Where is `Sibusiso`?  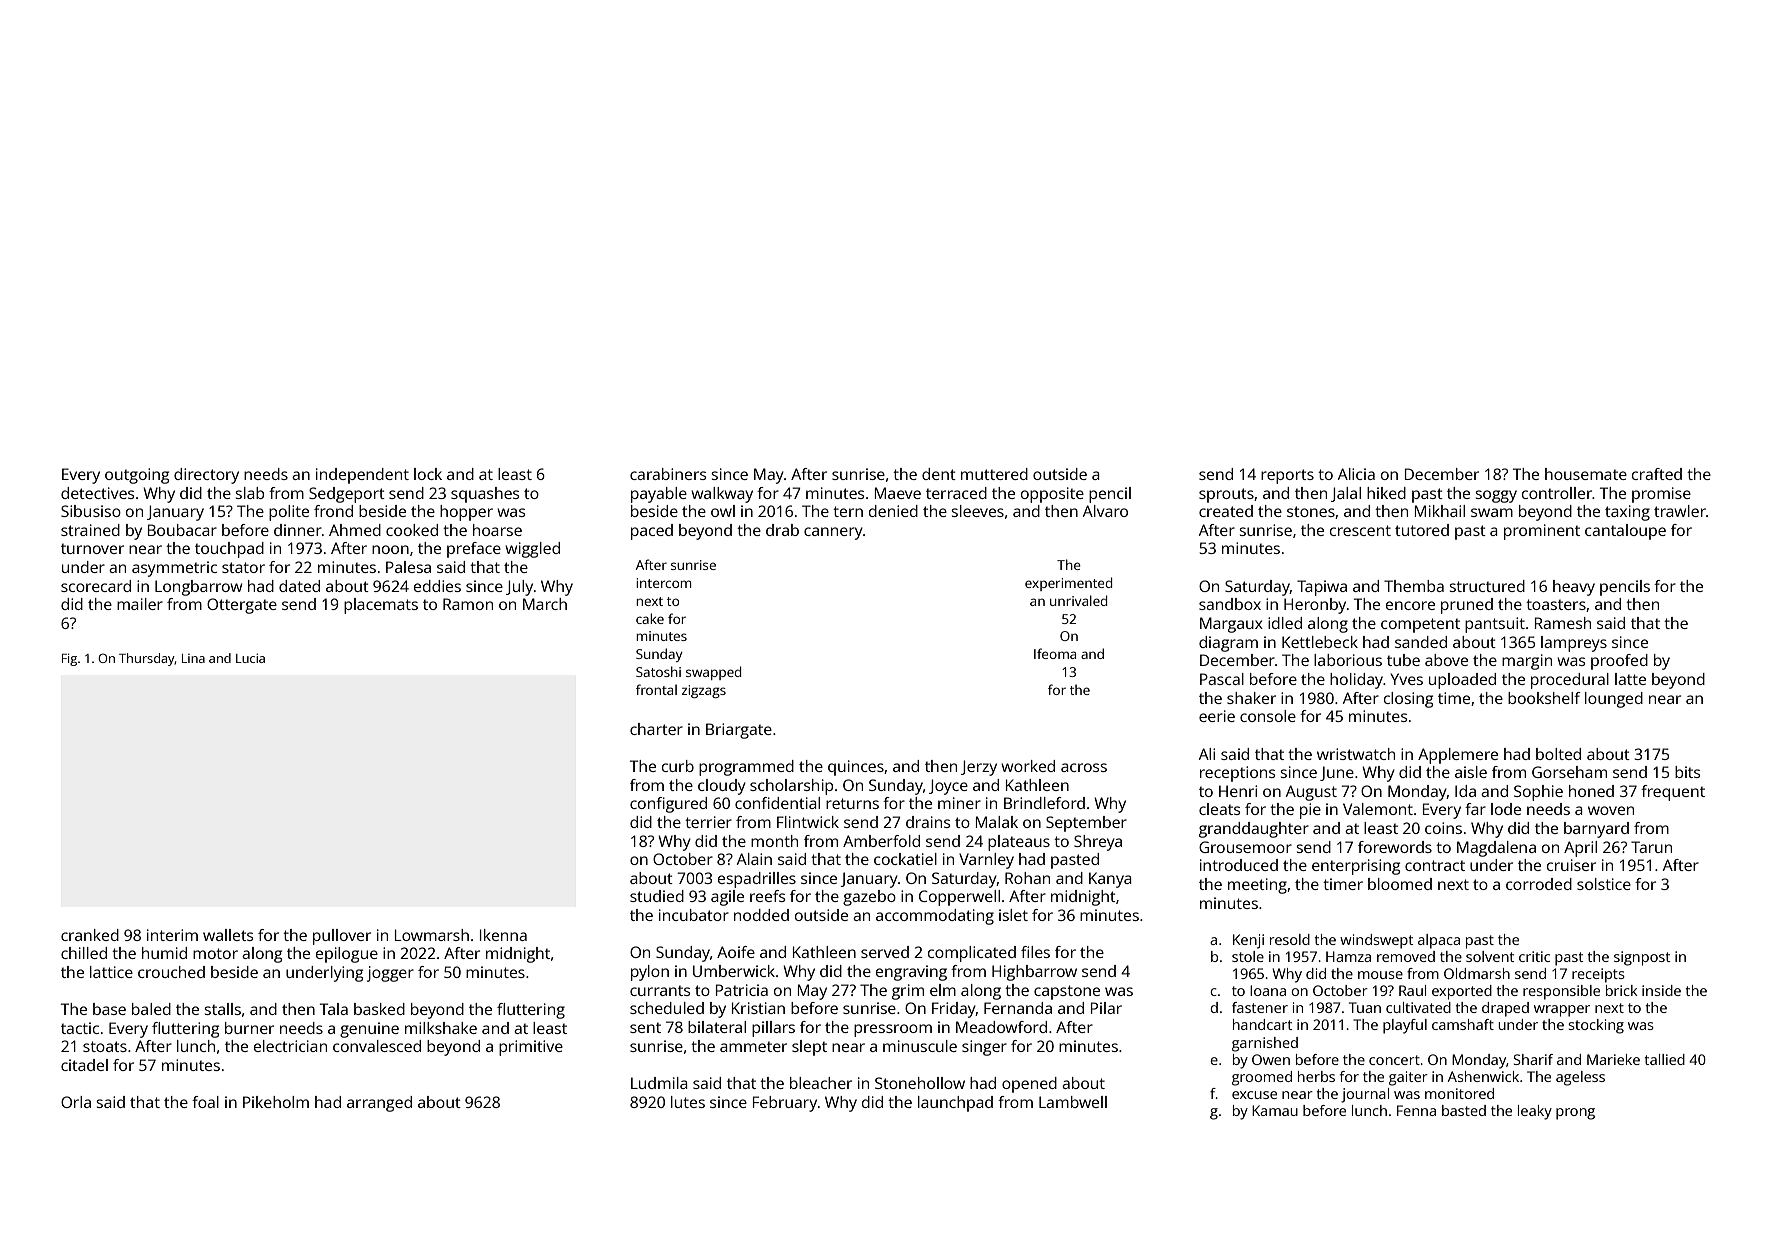
Sibusiso is located at coordinates (91, 511).
